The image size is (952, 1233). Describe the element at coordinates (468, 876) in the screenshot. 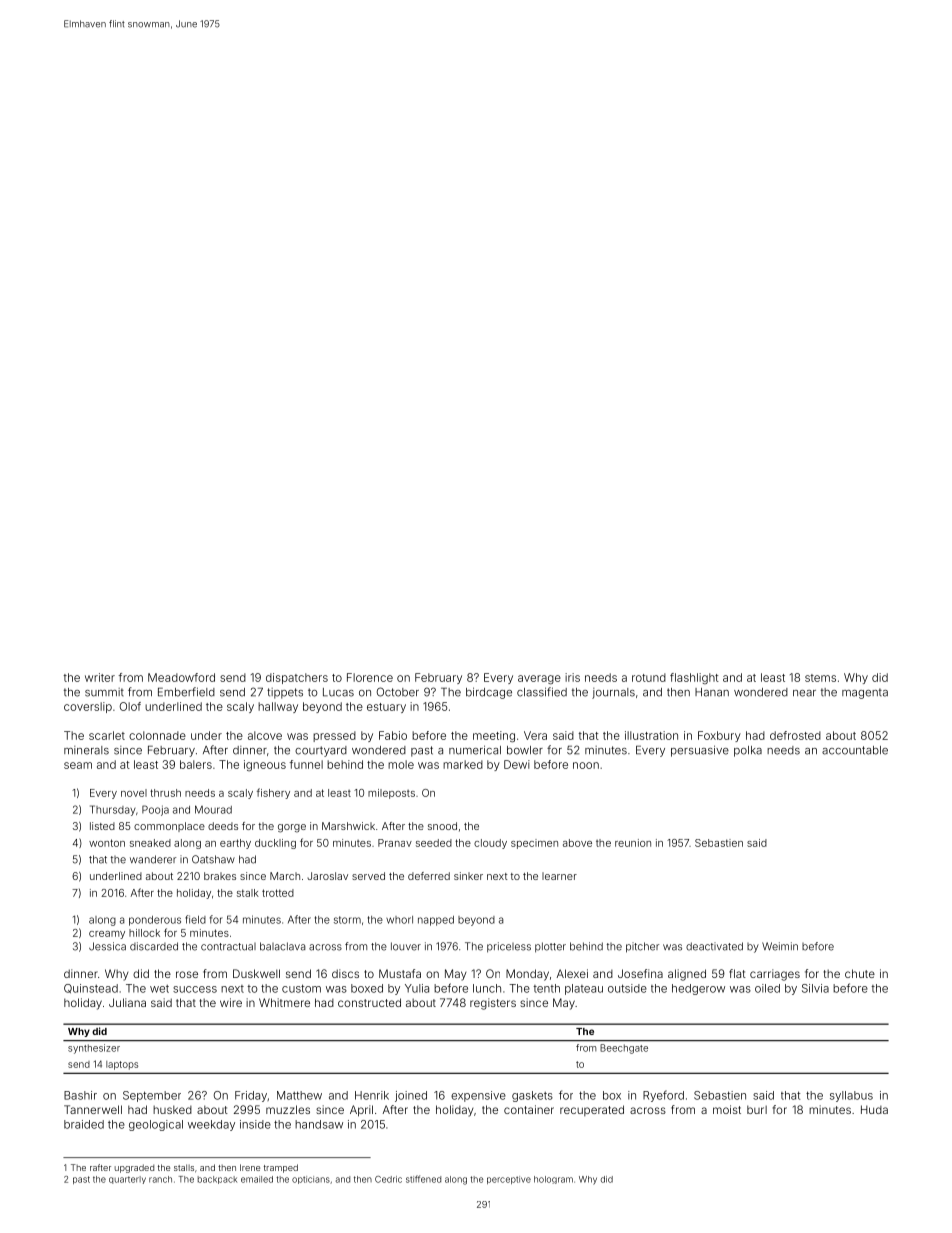

I see `sinker` at that location.
